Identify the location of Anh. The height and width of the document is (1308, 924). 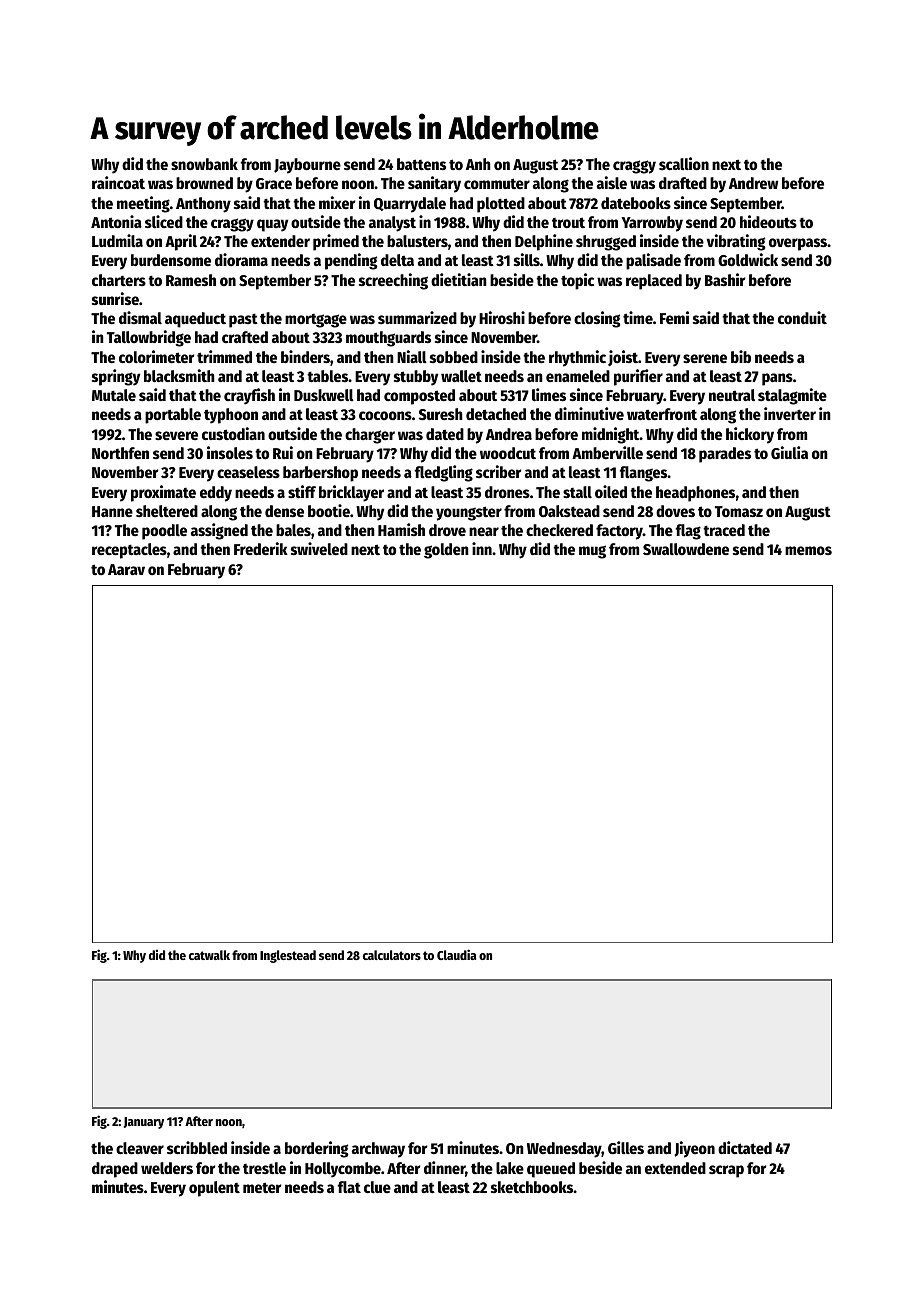
(478, 164).
